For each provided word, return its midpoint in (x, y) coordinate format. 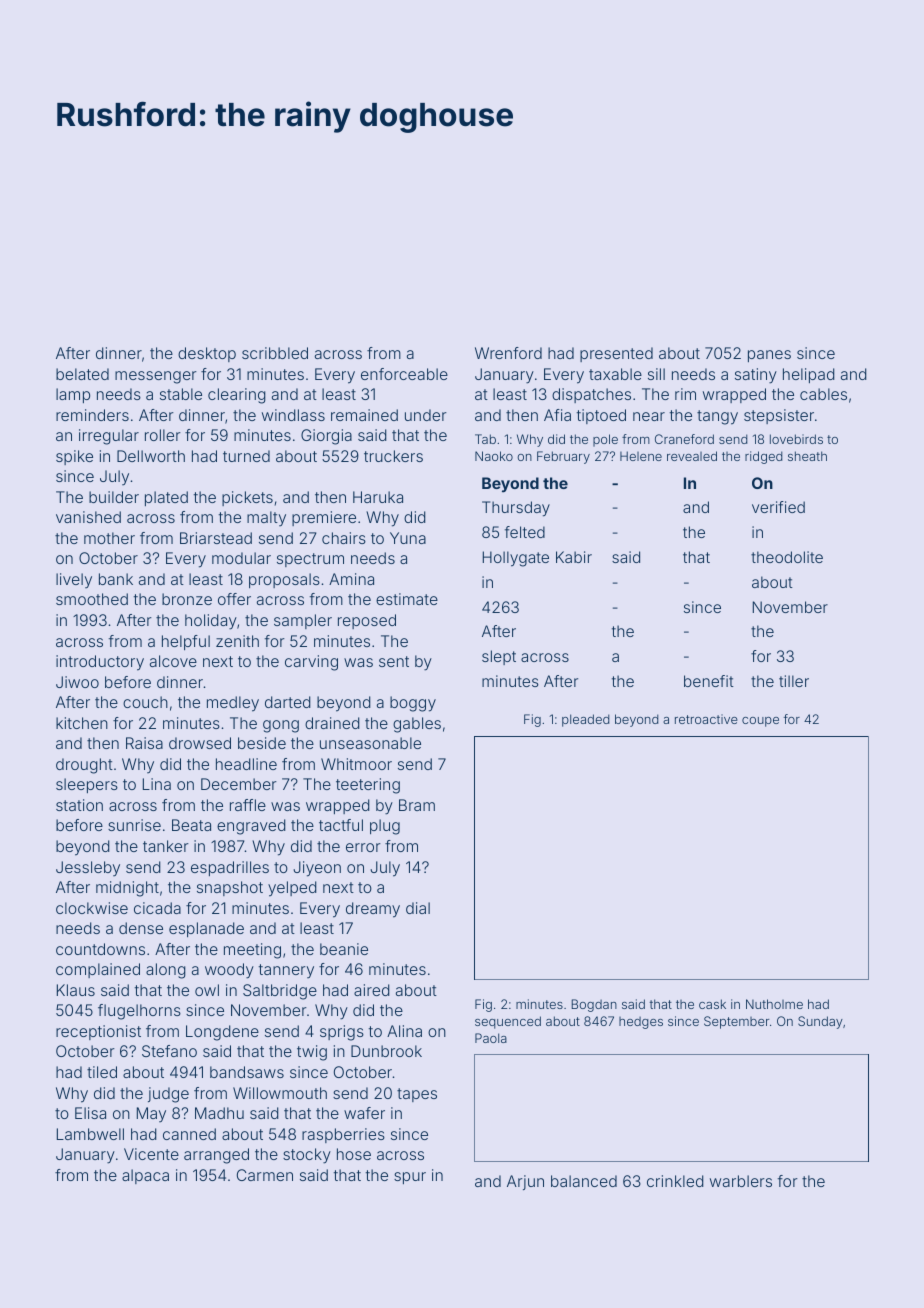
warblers (741, 1181)
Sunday (820, 1022)
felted (525, 532)
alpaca (145, 1176)
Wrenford (508, 353)
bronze (187, 599)
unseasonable (370, 743)
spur (410, 1178)
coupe (760, 722)
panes (769, 356)
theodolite (787, 557)
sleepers (87, 785)
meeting (252, 951)
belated (82, 374)
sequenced (508, 1022)
